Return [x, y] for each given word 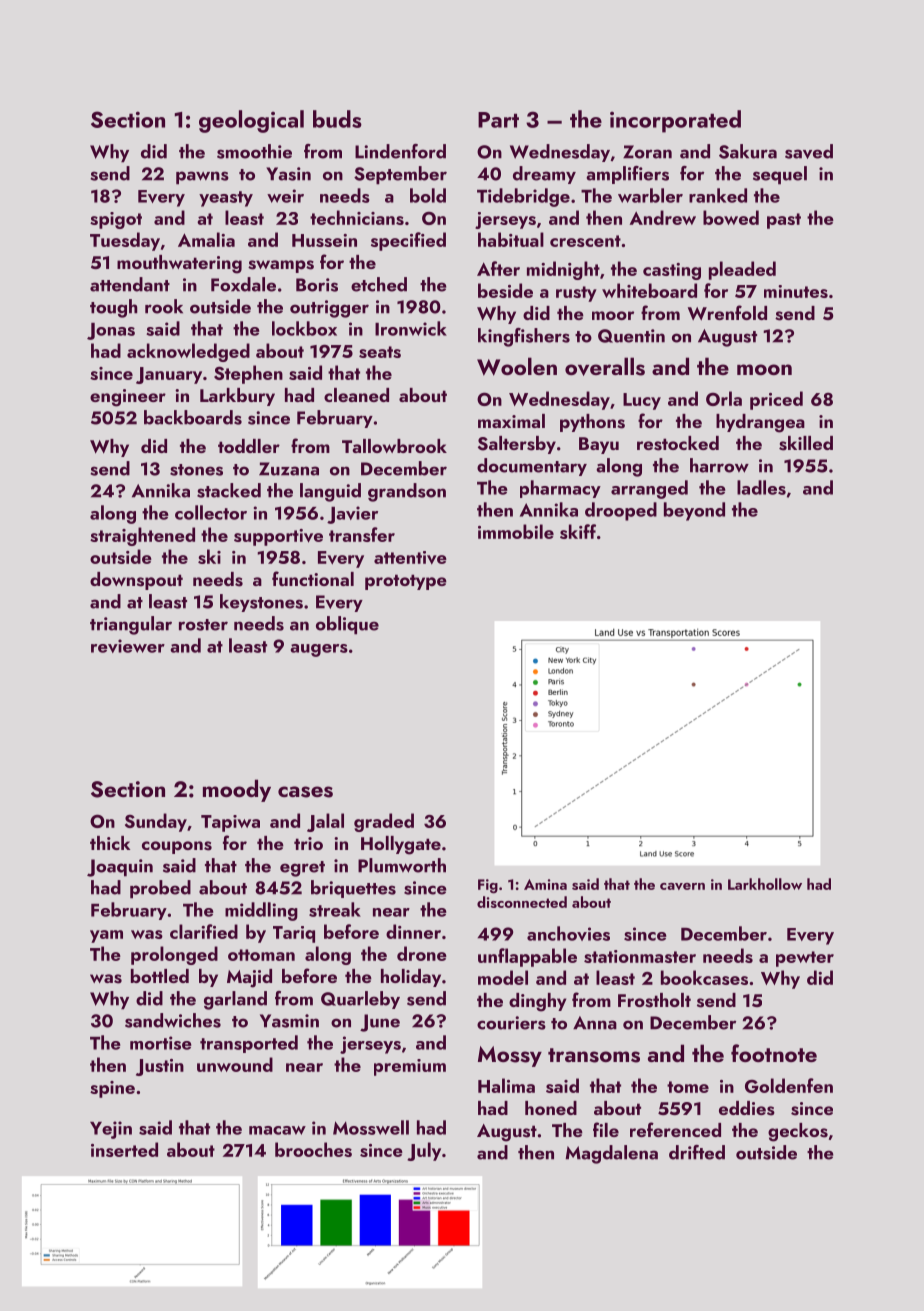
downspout [136, 581]
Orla [724, 398]
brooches [313, 1149]
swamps [281, 266]
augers [319, 650]
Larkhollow [765, 884]
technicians [357, 217]
